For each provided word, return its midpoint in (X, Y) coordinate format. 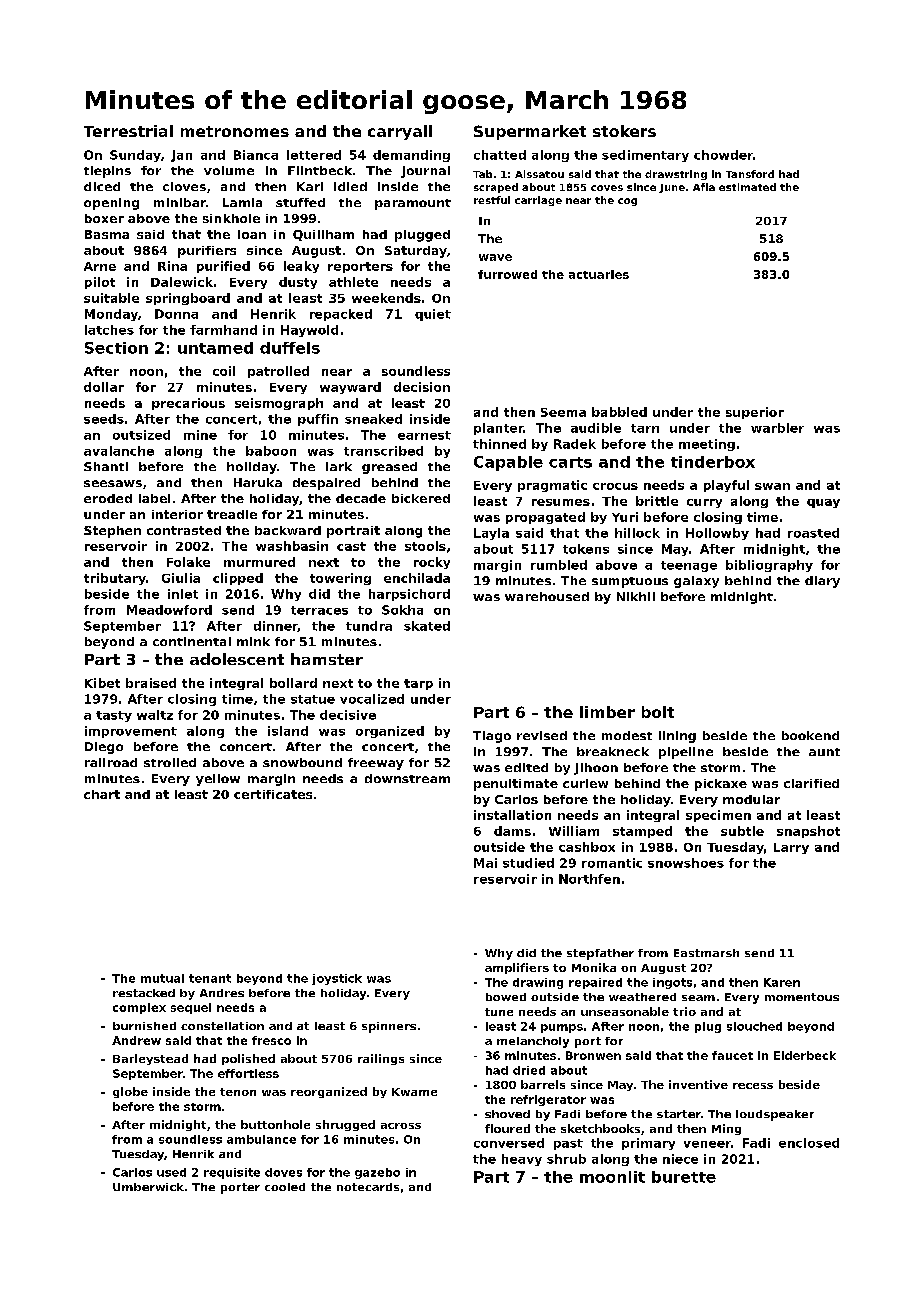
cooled (285, 1187)
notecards (368, 1187)
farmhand (223, 330)
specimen (718, 816)
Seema (563, 412)
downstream (407, 778)
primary (648, 1144)
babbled (619, 412)
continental (192, 641)
